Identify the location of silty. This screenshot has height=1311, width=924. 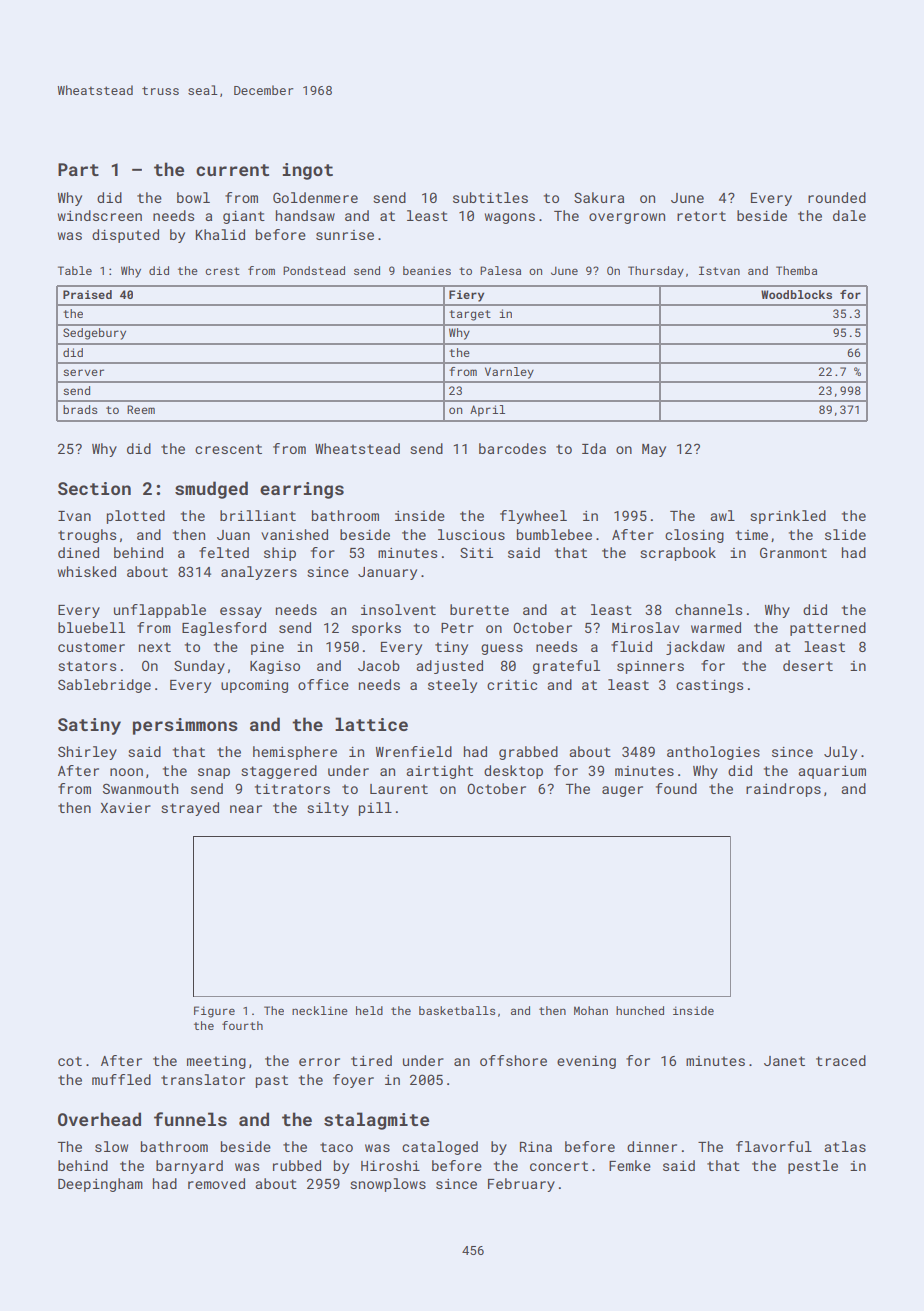
(328, 809).
